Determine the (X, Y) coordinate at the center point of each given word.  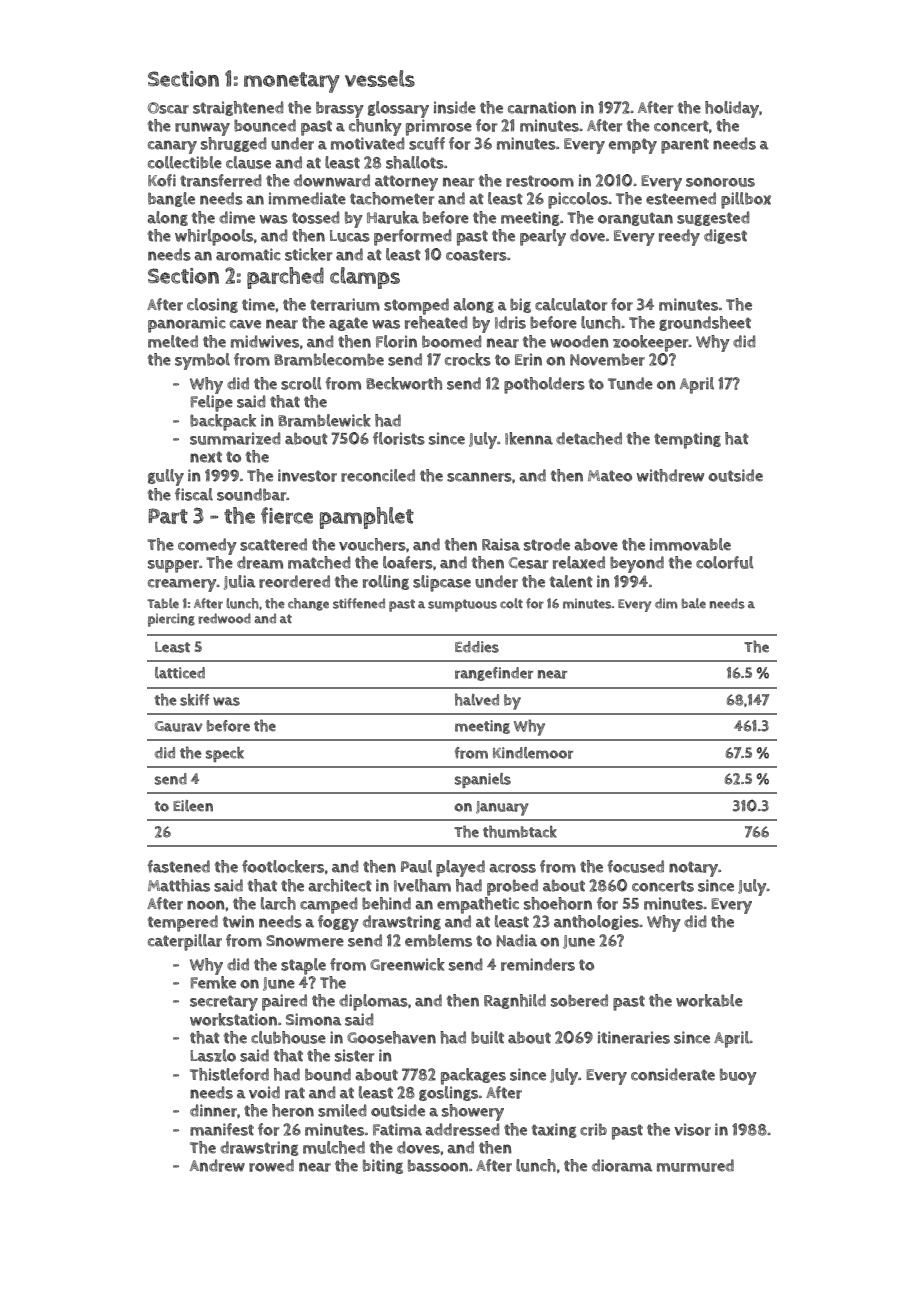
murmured (695, 1165)
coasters (476, 255)
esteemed (681, 198)
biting (383, 1166)
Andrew (217, 1165)
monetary (292, 82)
